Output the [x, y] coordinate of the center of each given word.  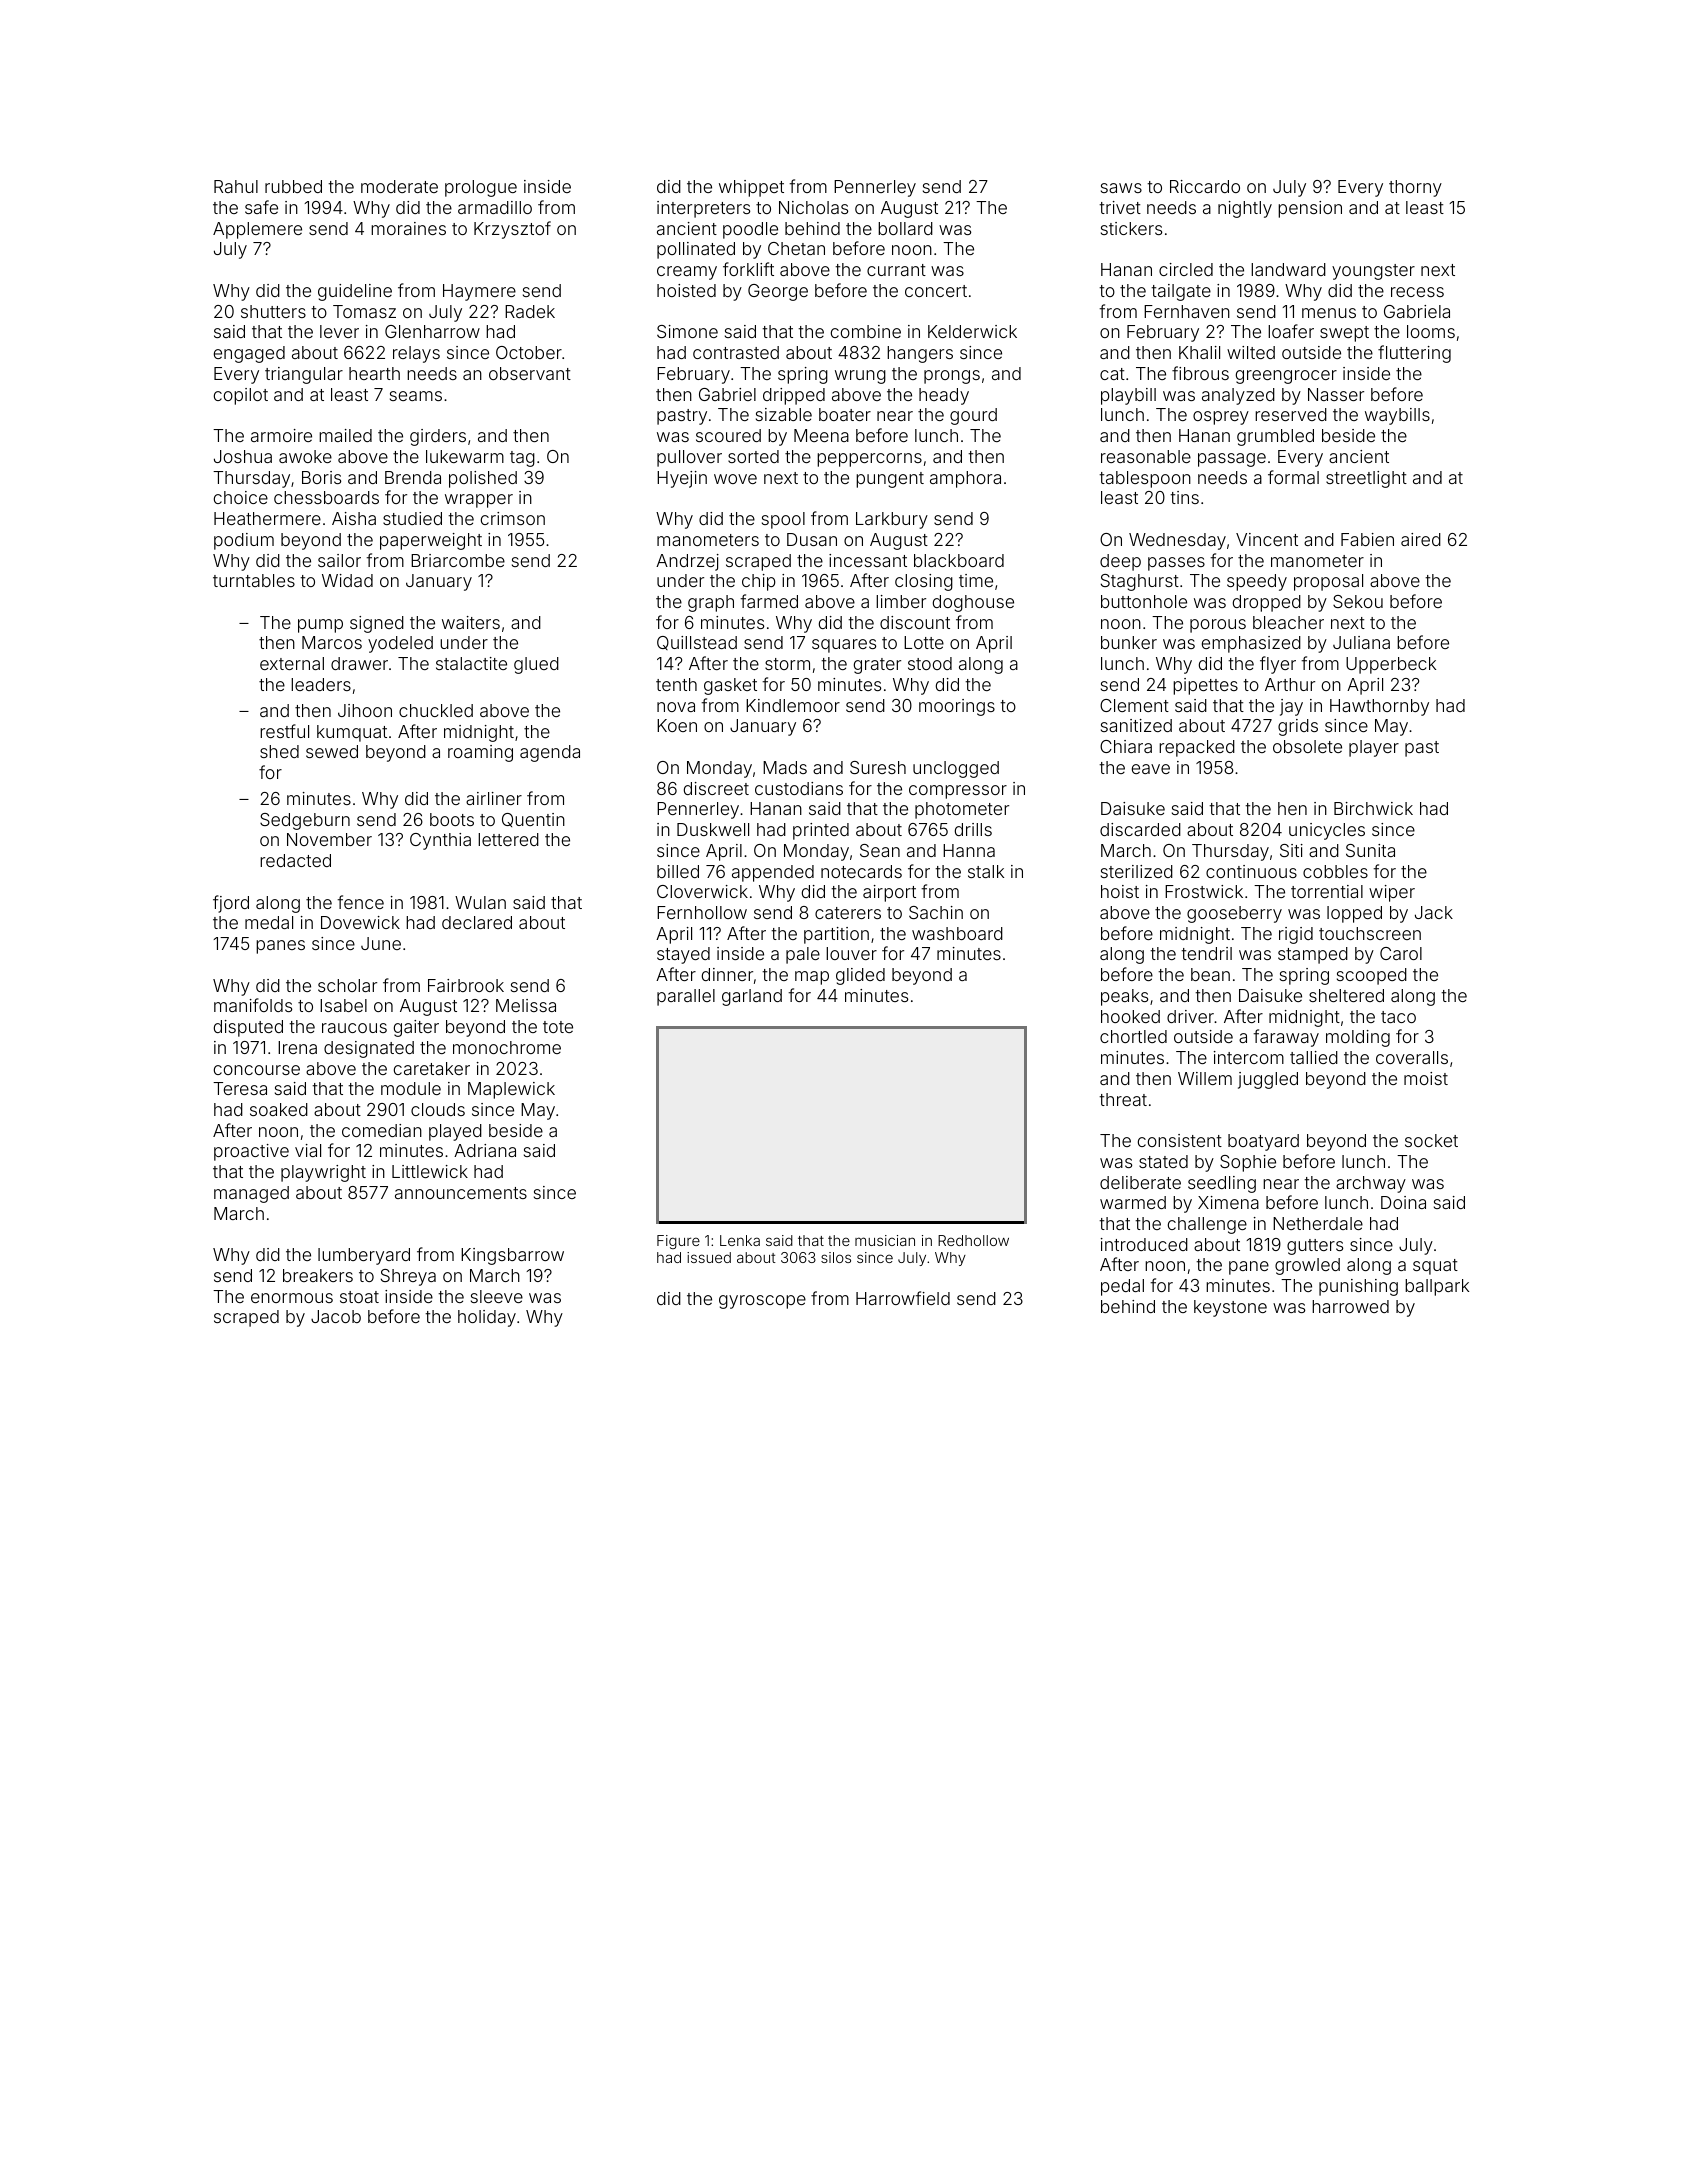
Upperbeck [1391, 665]
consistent [1180, 1140]
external [292, 663]
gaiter [416, 1028]
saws [1121, 188]
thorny [1415, 188]
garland [752, 997]
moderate [399, 186]
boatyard [1263, 1142]
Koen [677, 725]
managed [251, 1194]
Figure [678, 1242]
